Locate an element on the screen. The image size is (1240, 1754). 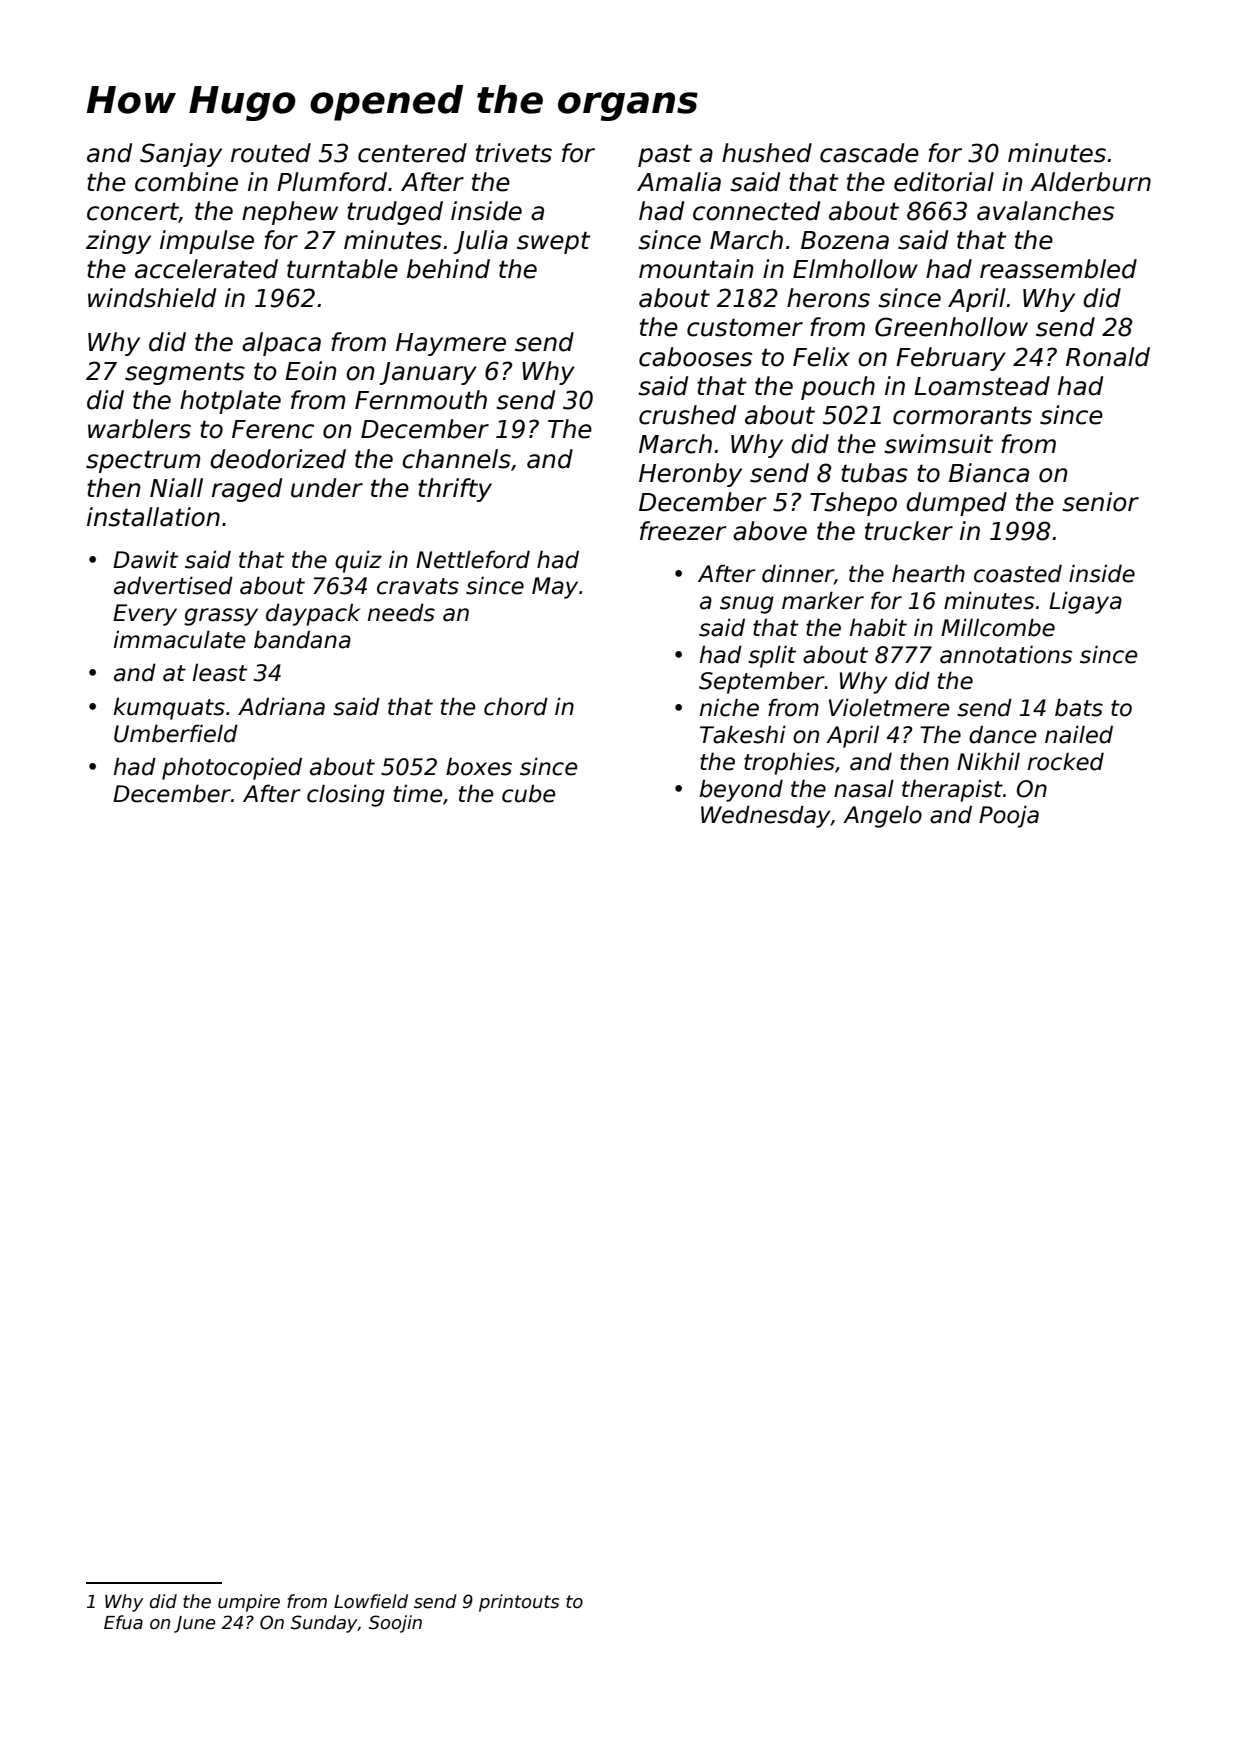
June is located at coordinates (195, 1624).
